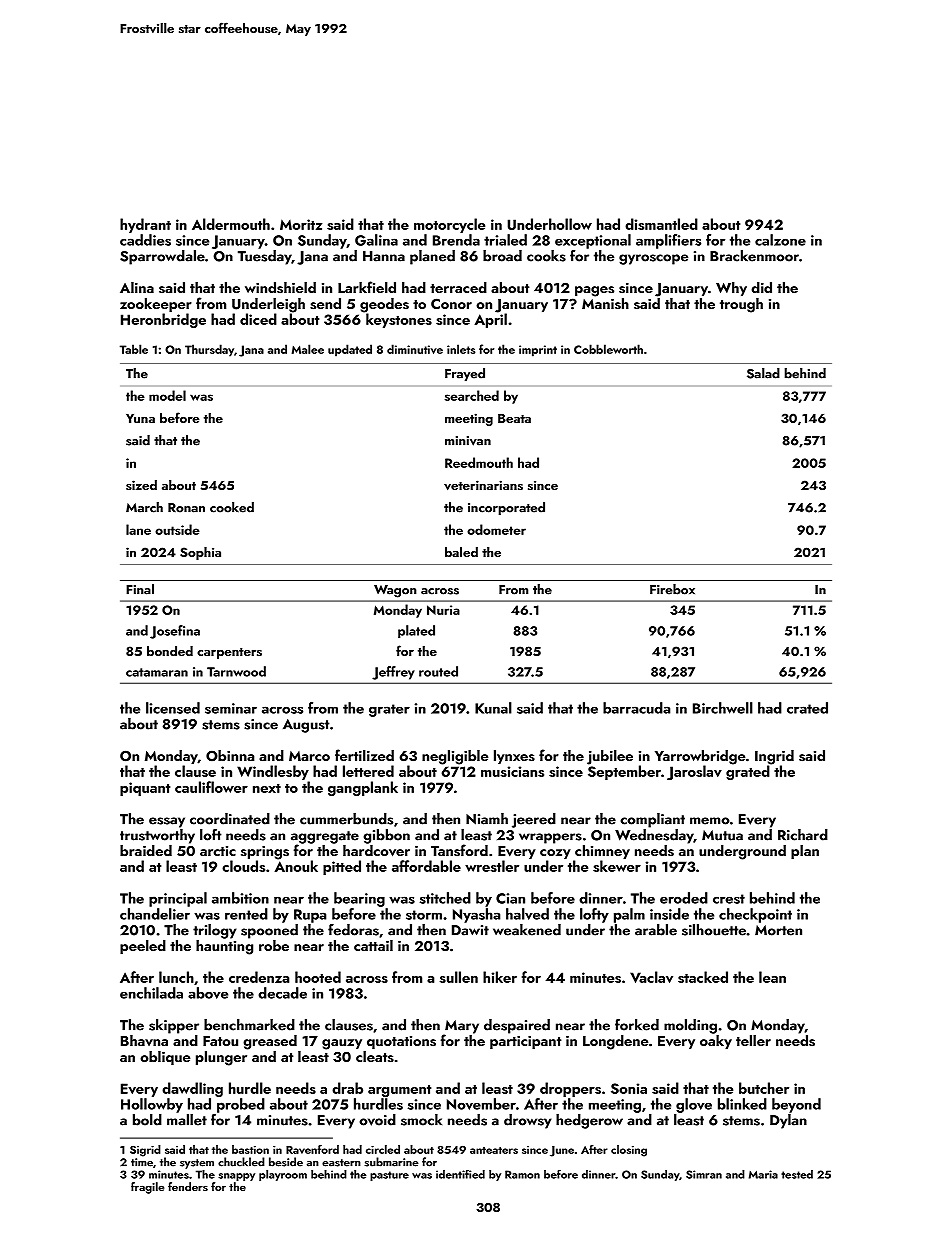 The image size is (952, 1233). What do you see at coordinates (723, 708) in the image?
I see `Birchwell` at bounding box center [723, 708].
